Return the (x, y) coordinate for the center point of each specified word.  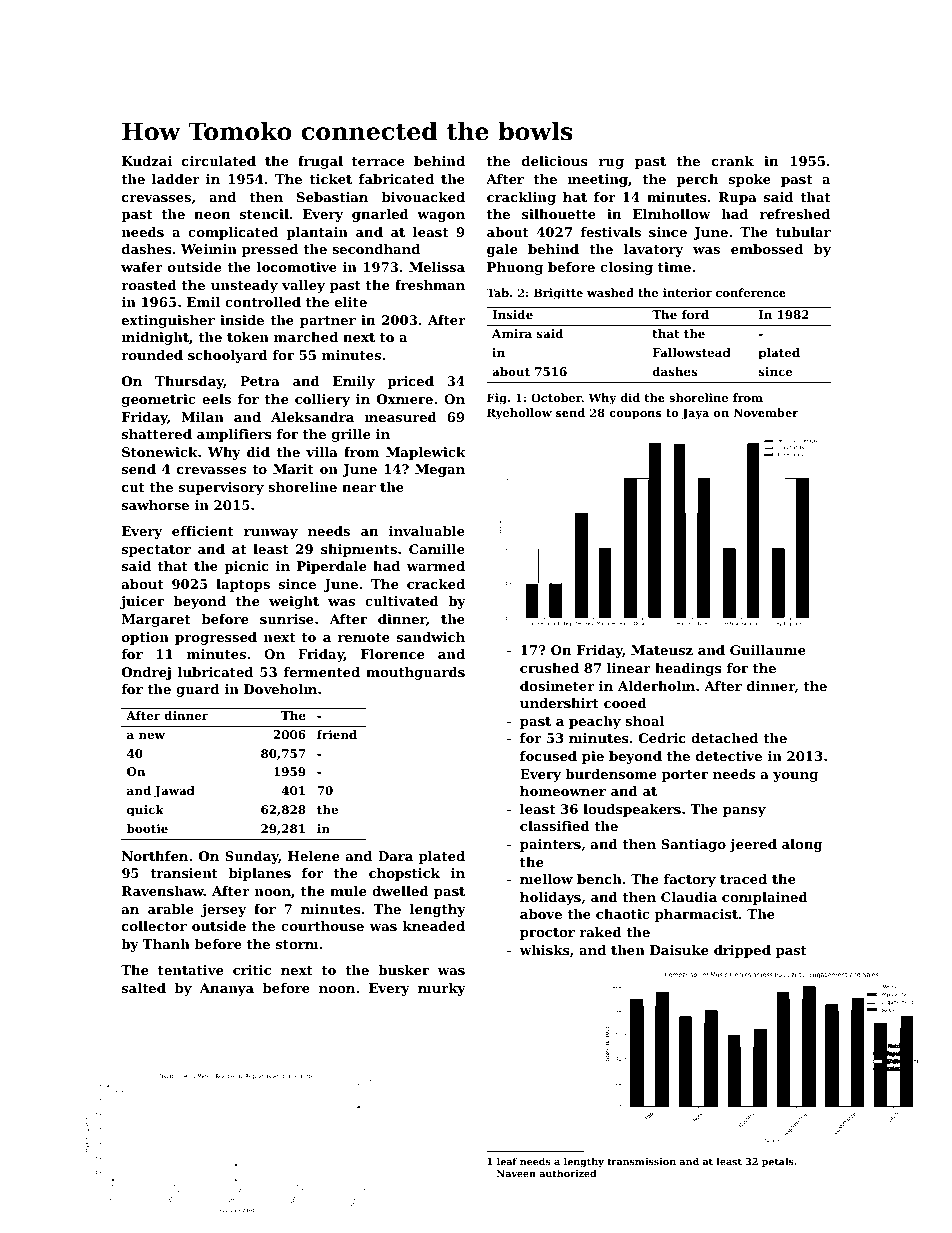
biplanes (260, 874)
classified (555, 826)
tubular (803, 232)
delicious (555, 161)
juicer (142, 602)
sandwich (431, 637)
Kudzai (147, 161)
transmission (641, 1161)
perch (697, 180)
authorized (567, 1173)
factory (690, 880)
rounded (152, 355)
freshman (430, 285)
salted (144, 988)
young (795, 777)
